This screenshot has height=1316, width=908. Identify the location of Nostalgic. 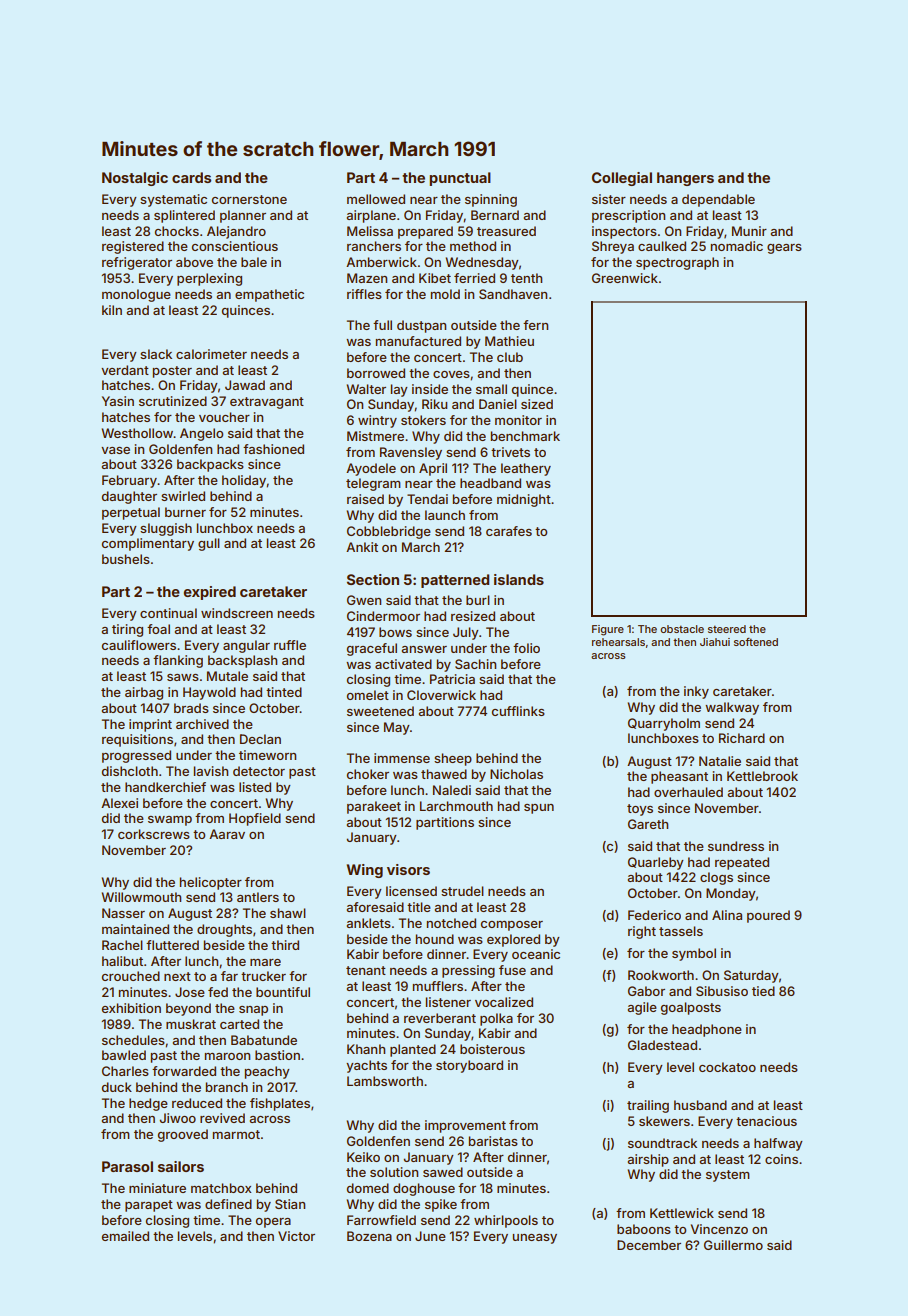
(135, 179).
